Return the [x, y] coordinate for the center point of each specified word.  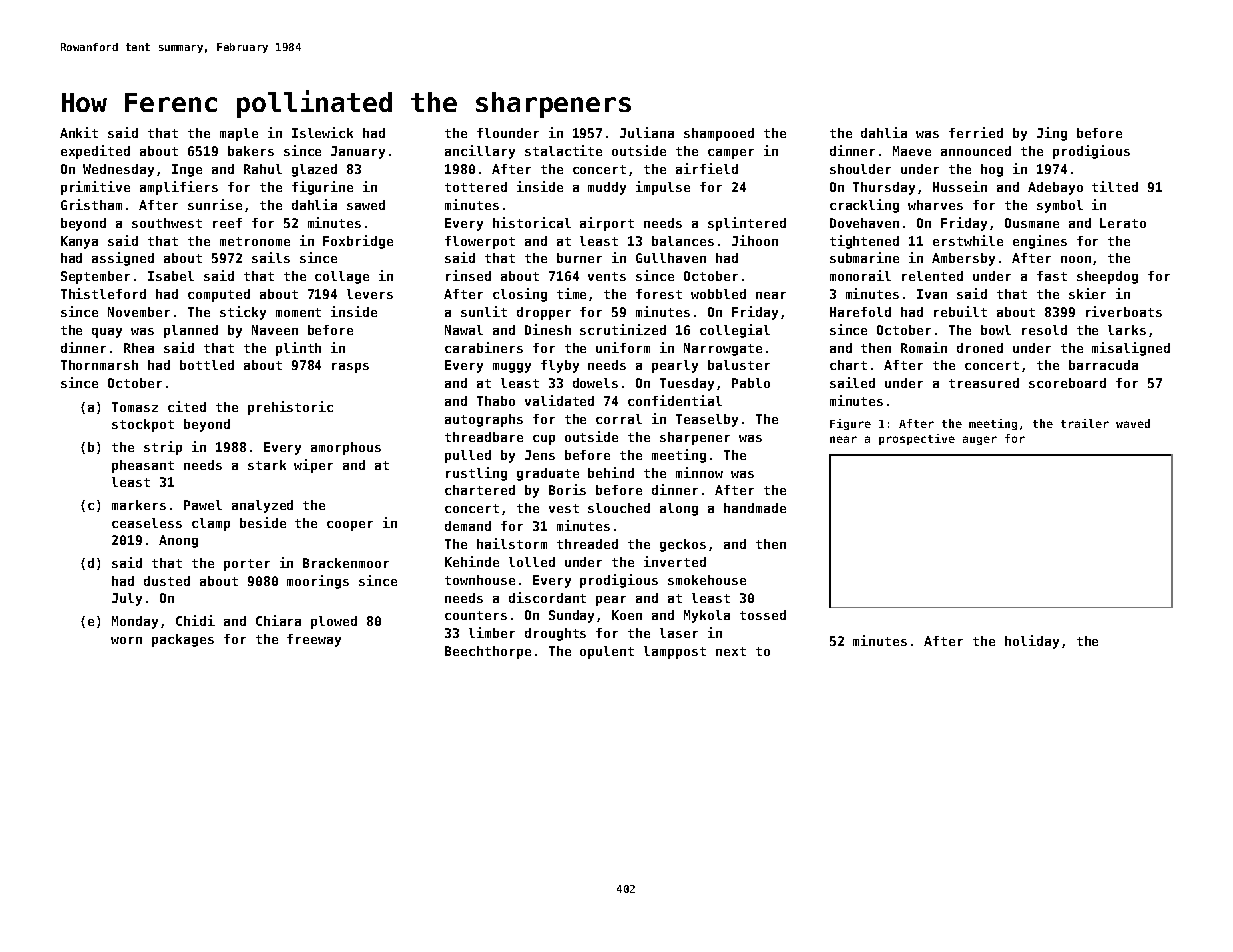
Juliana [647, 132]
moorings [318, 582]
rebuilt [960, 311]
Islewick [322, 132]
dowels [595, 383]
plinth [298, 349]
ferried [976, 132]
